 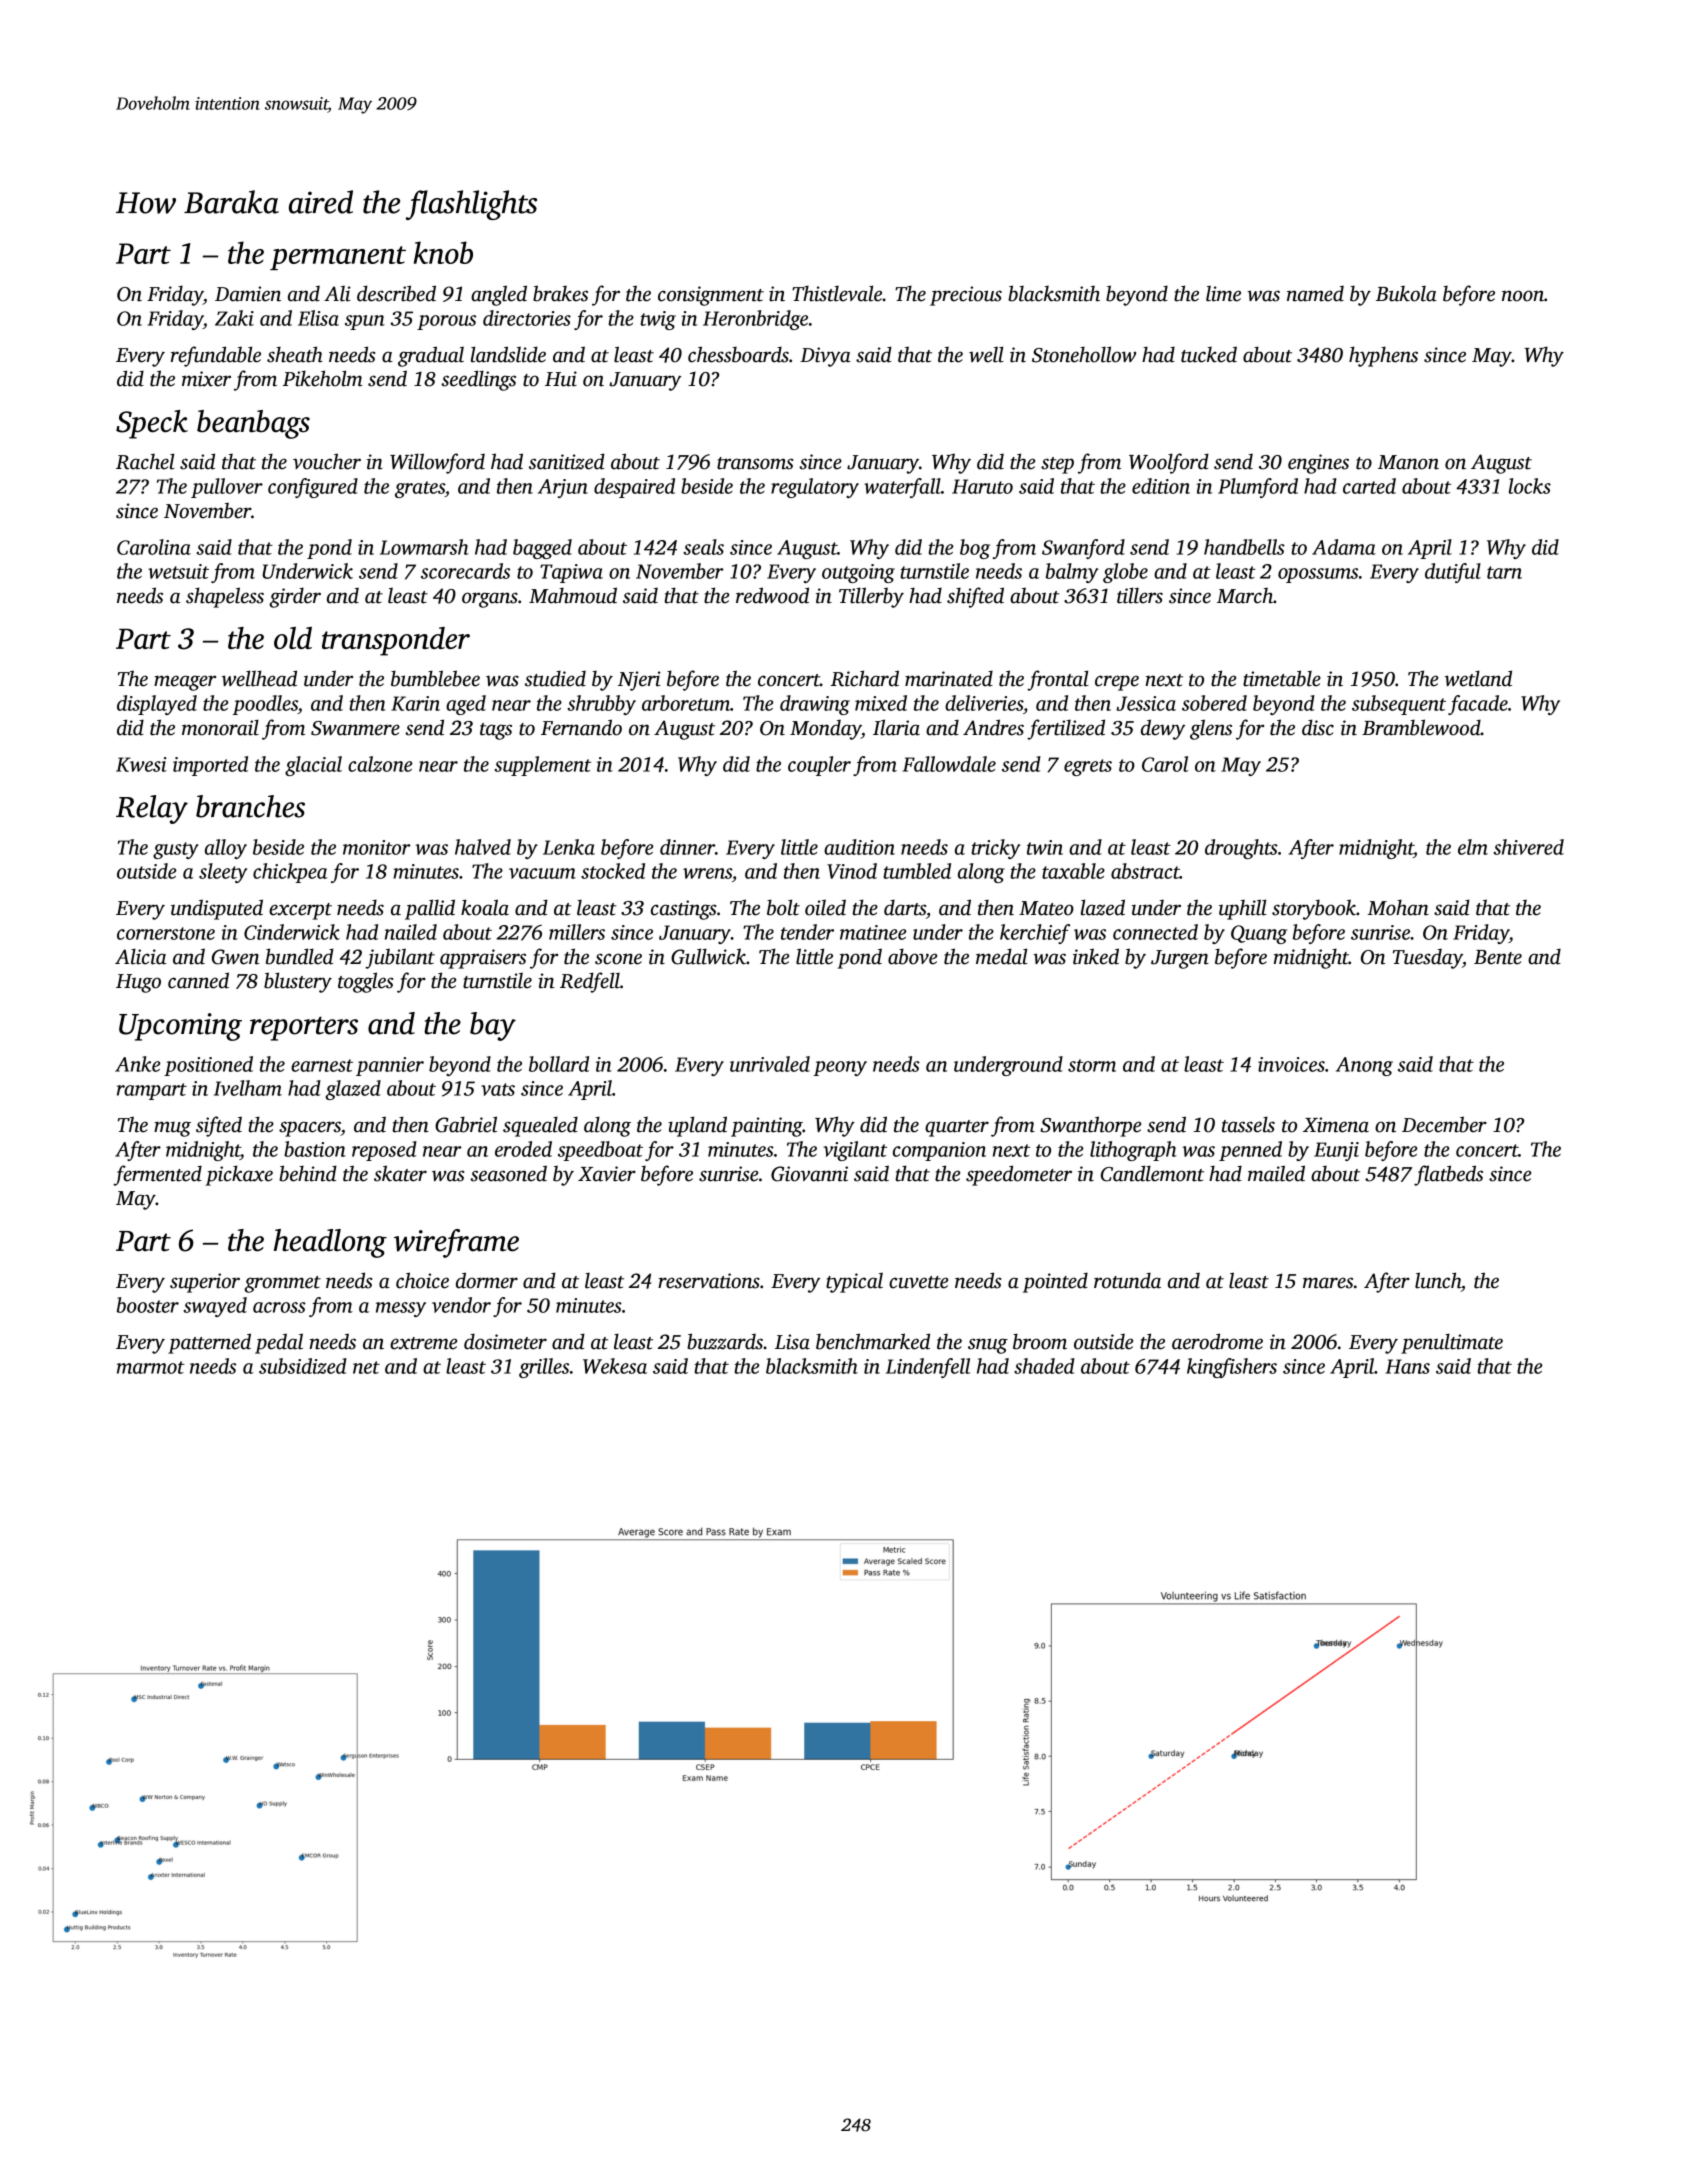 What do you see at coordinates (446, 322) in the image?
I see `porous` at bounding box center [446, 322].
